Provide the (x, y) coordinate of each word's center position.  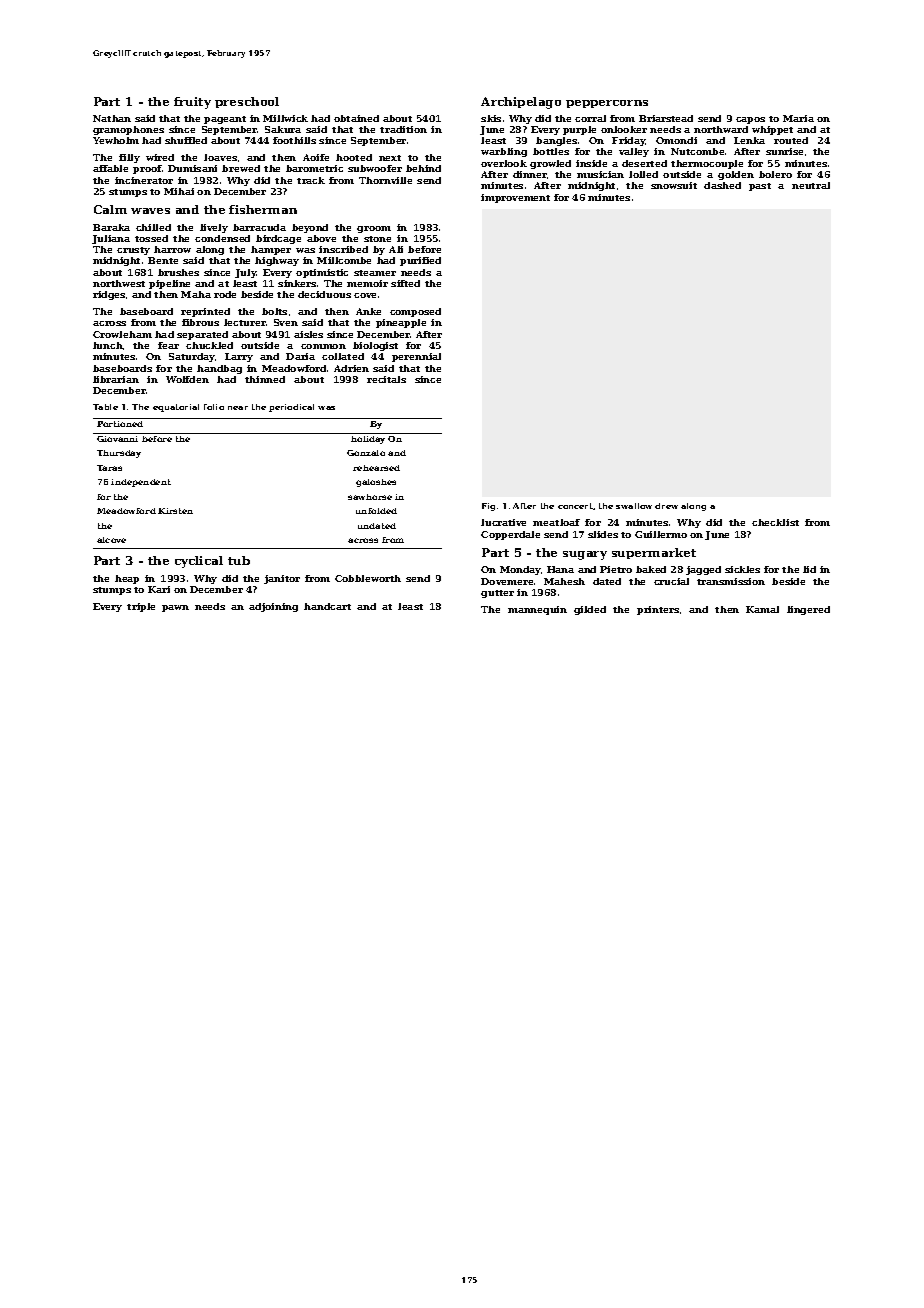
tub (239, 560)
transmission (731, 581)
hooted (354, 157)
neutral (811, 185)
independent (141, 483)
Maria (798, 118)
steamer (375, 273)
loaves (220, 157)
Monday (520, 570)
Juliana (111, 239)
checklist (775, 522)
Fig (488, 507)
